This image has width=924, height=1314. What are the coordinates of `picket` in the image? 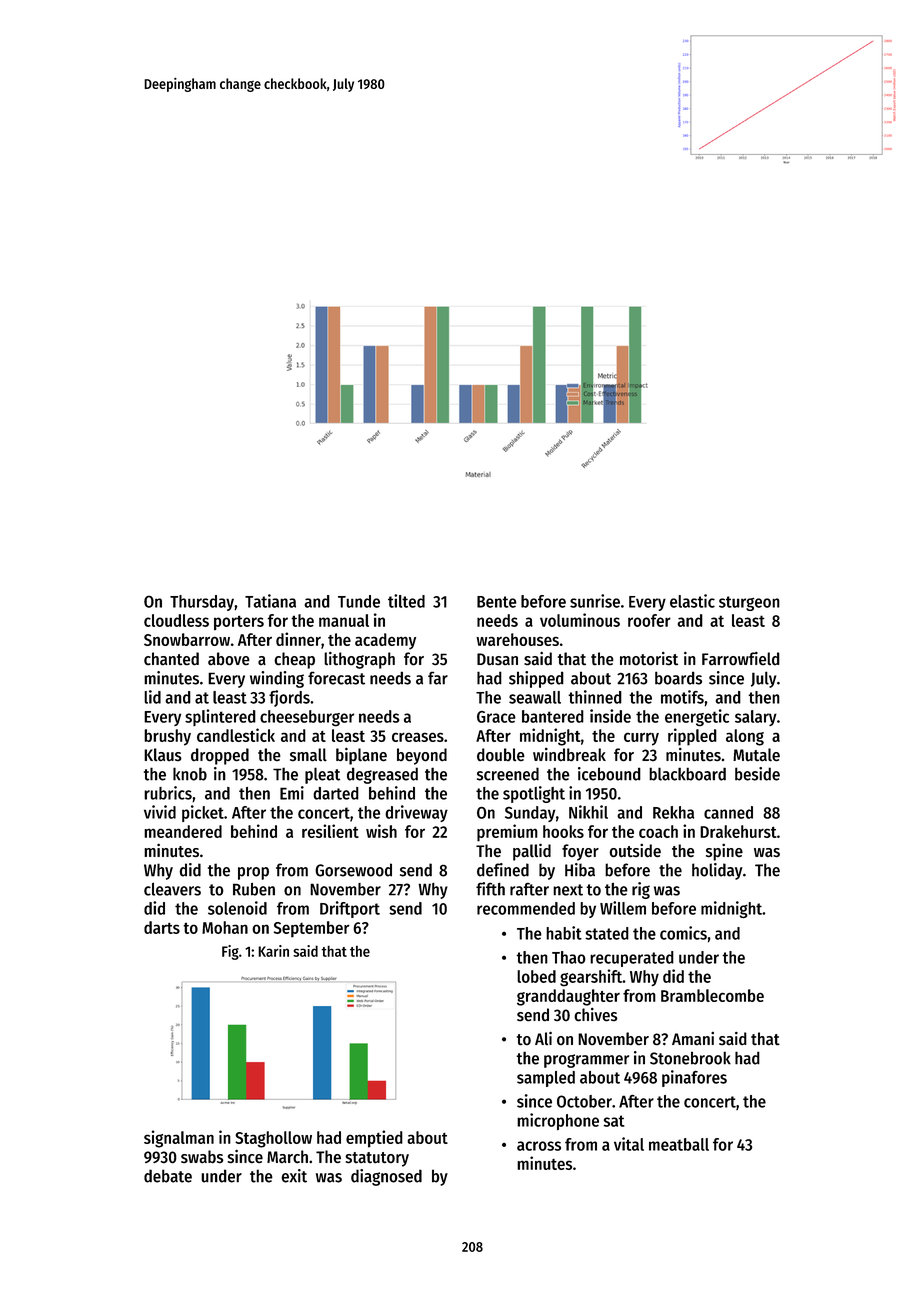 It's located at (203, 813).
